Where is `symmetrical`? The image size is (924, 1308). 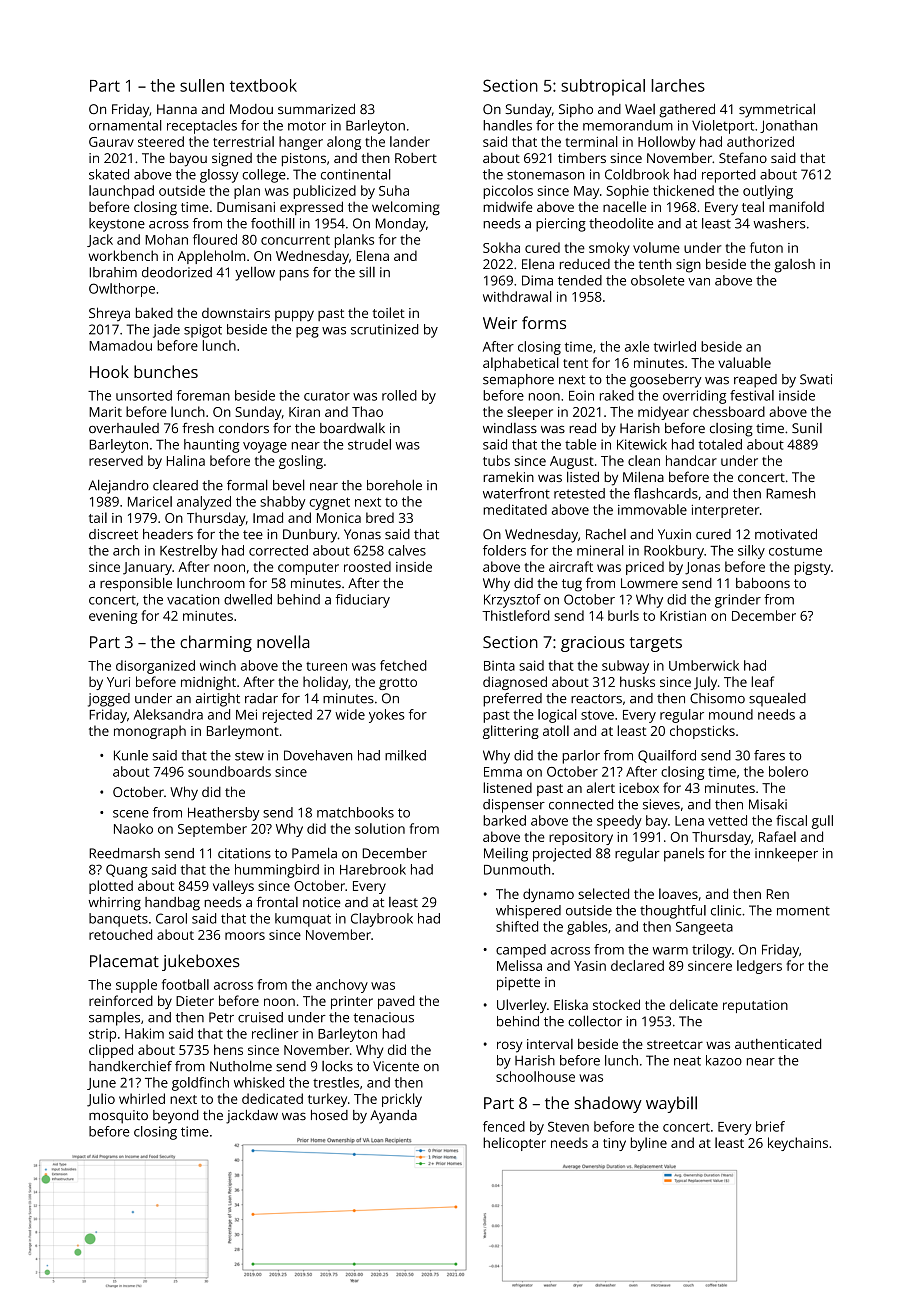
symmetrical is located at coordinates (777, 110).
